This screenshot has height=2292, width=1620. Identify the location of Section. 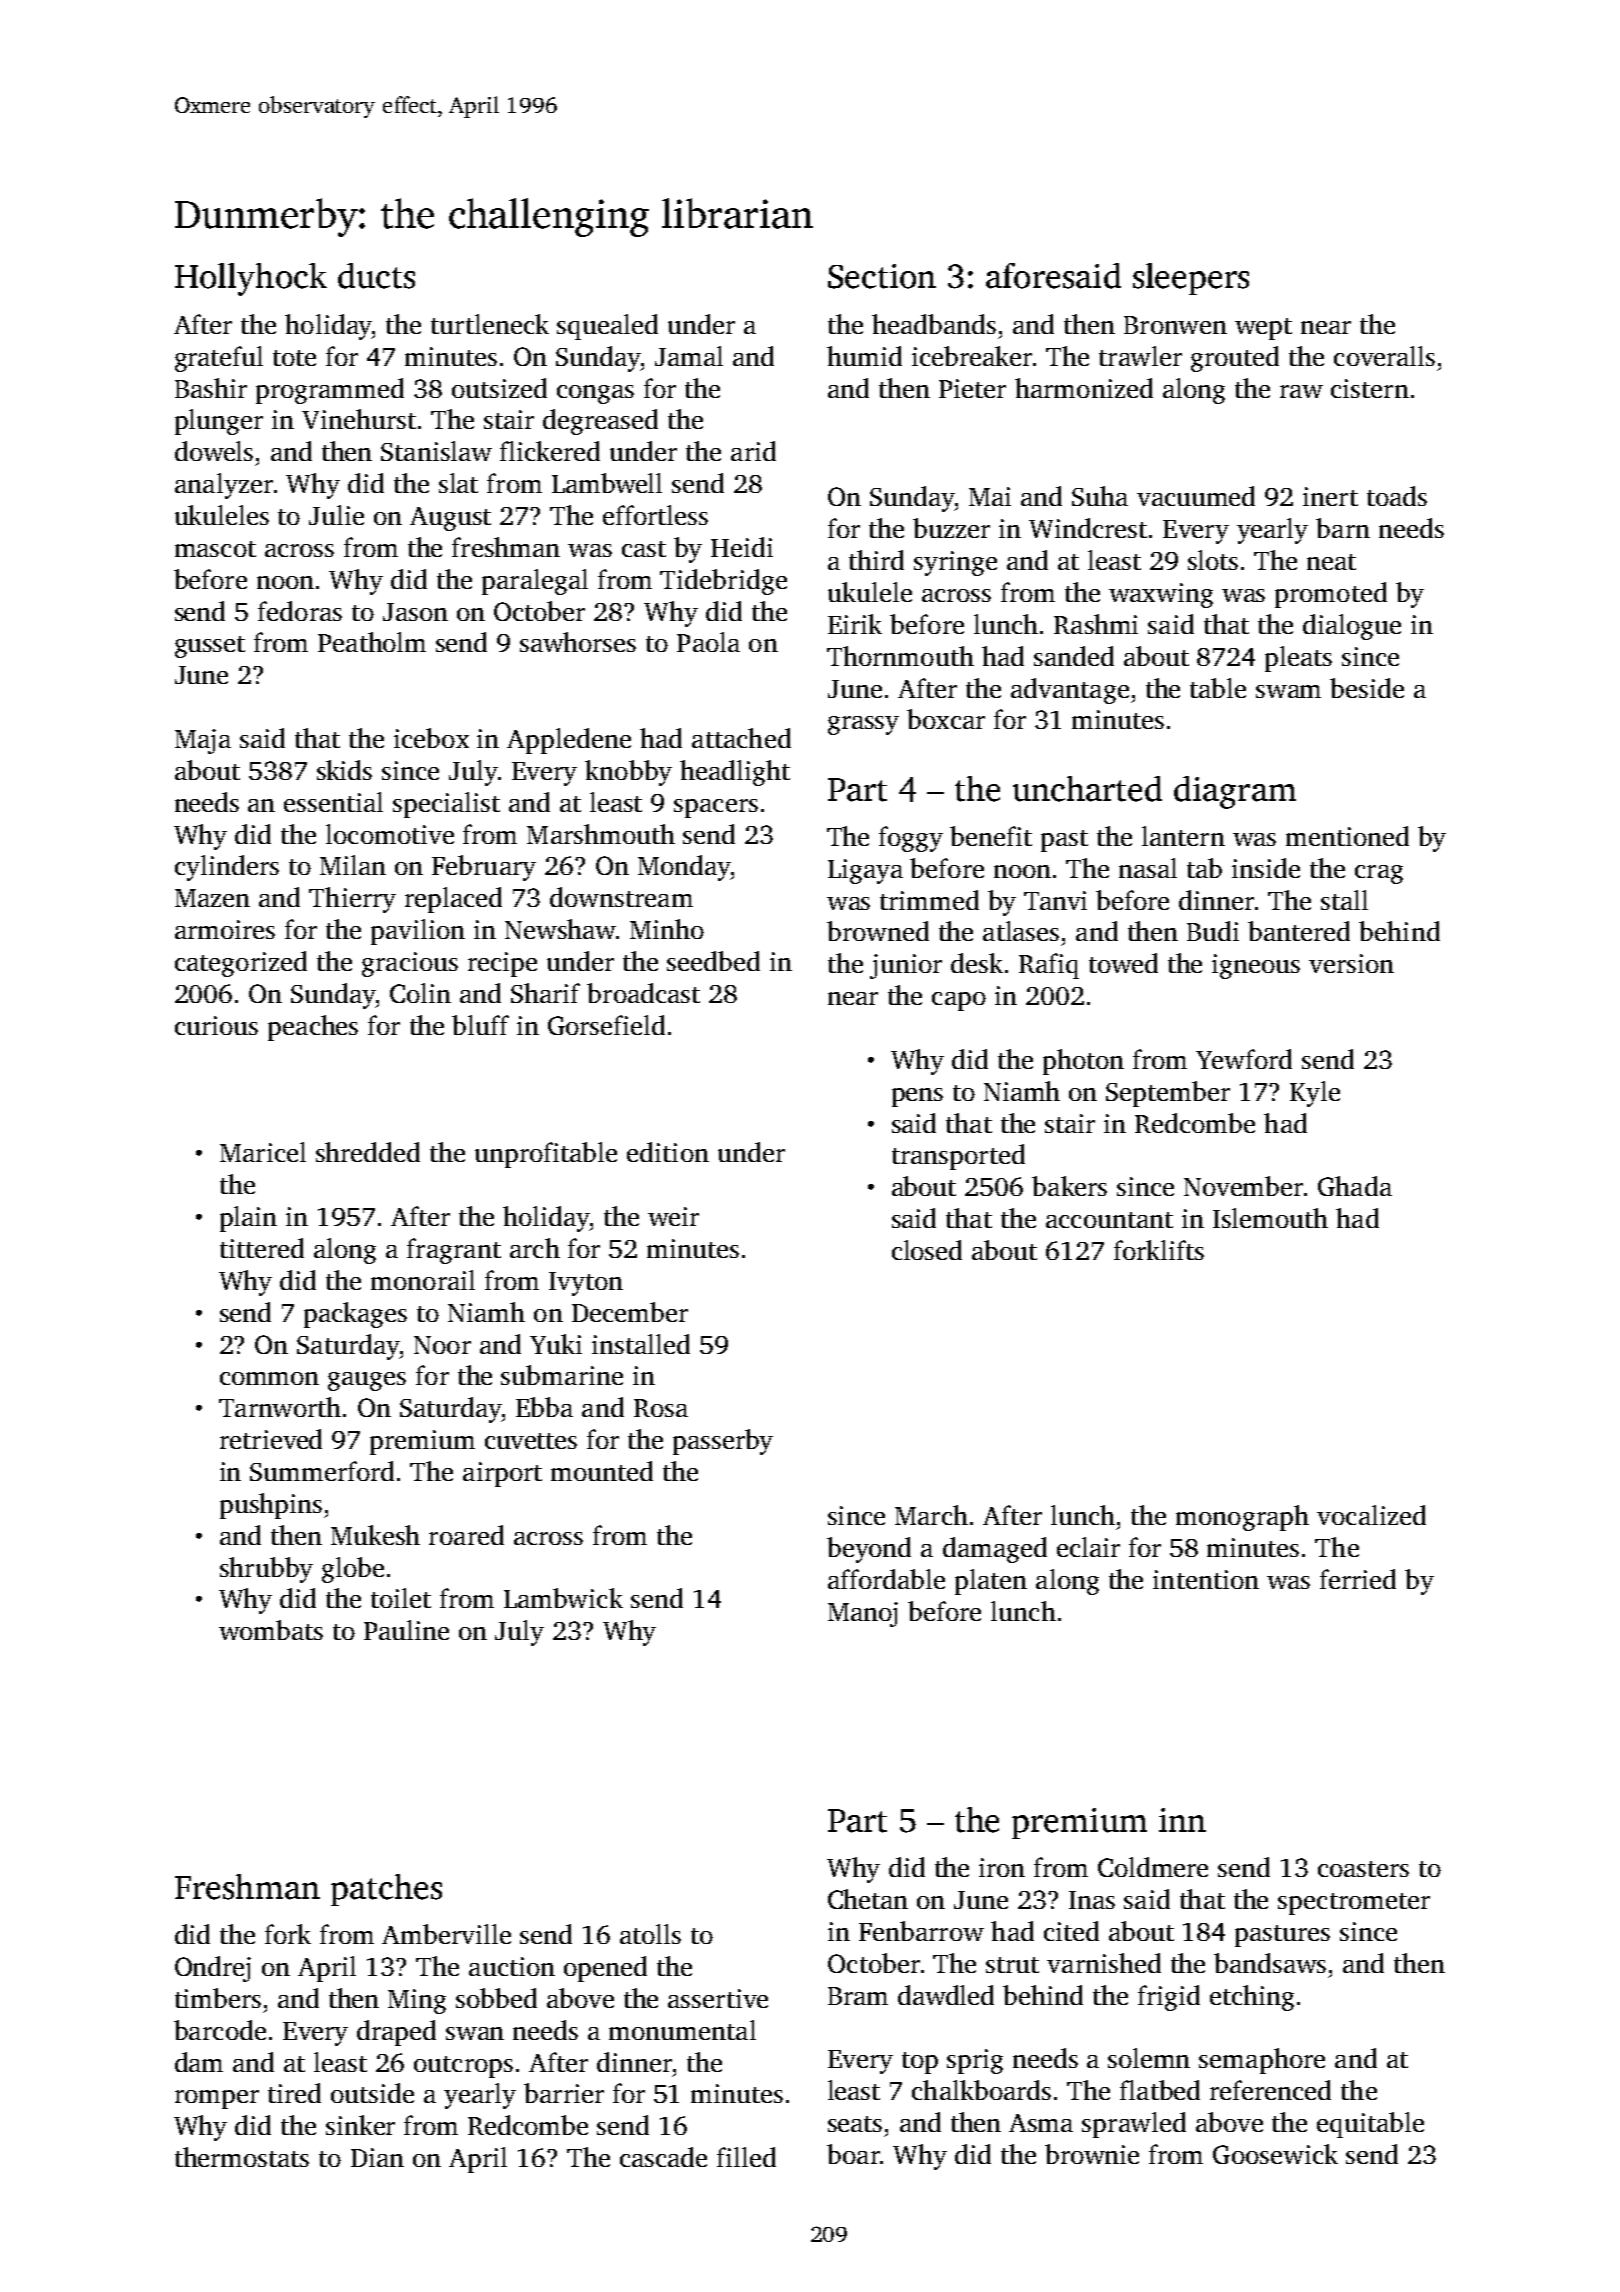
(882, 276).
